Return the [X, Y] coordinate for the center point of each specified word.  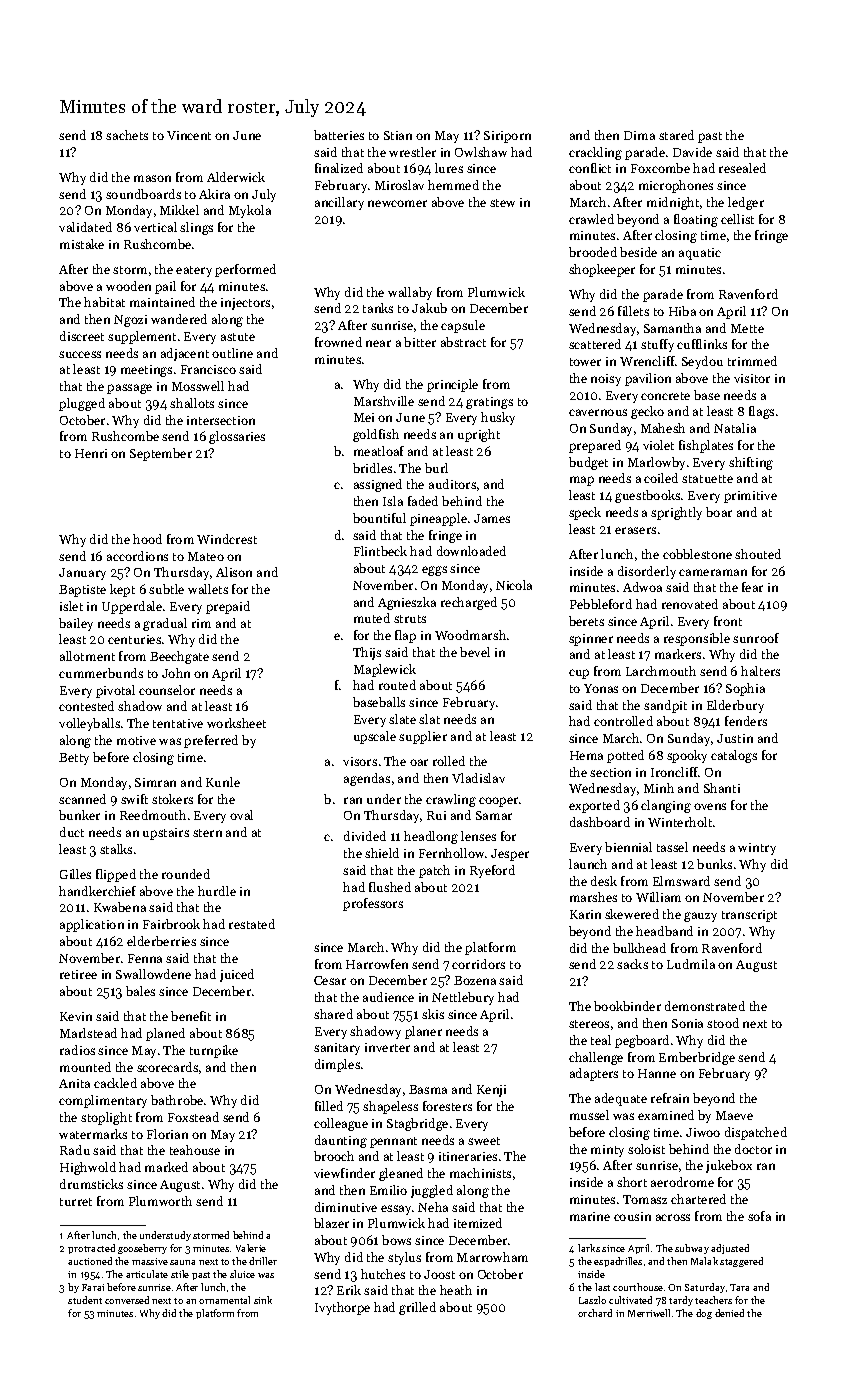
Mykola [250, 211]
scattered [595, 344]
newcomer [397, 203]
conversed [127, 1300]
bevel [475, 652]
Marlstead [88, 1033]
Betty [74, 759]
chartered [698, 1199]
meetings [146, 371]
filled [329, 1106]
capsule [463, 326]
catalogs [734, 756]
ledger [746, 203]
